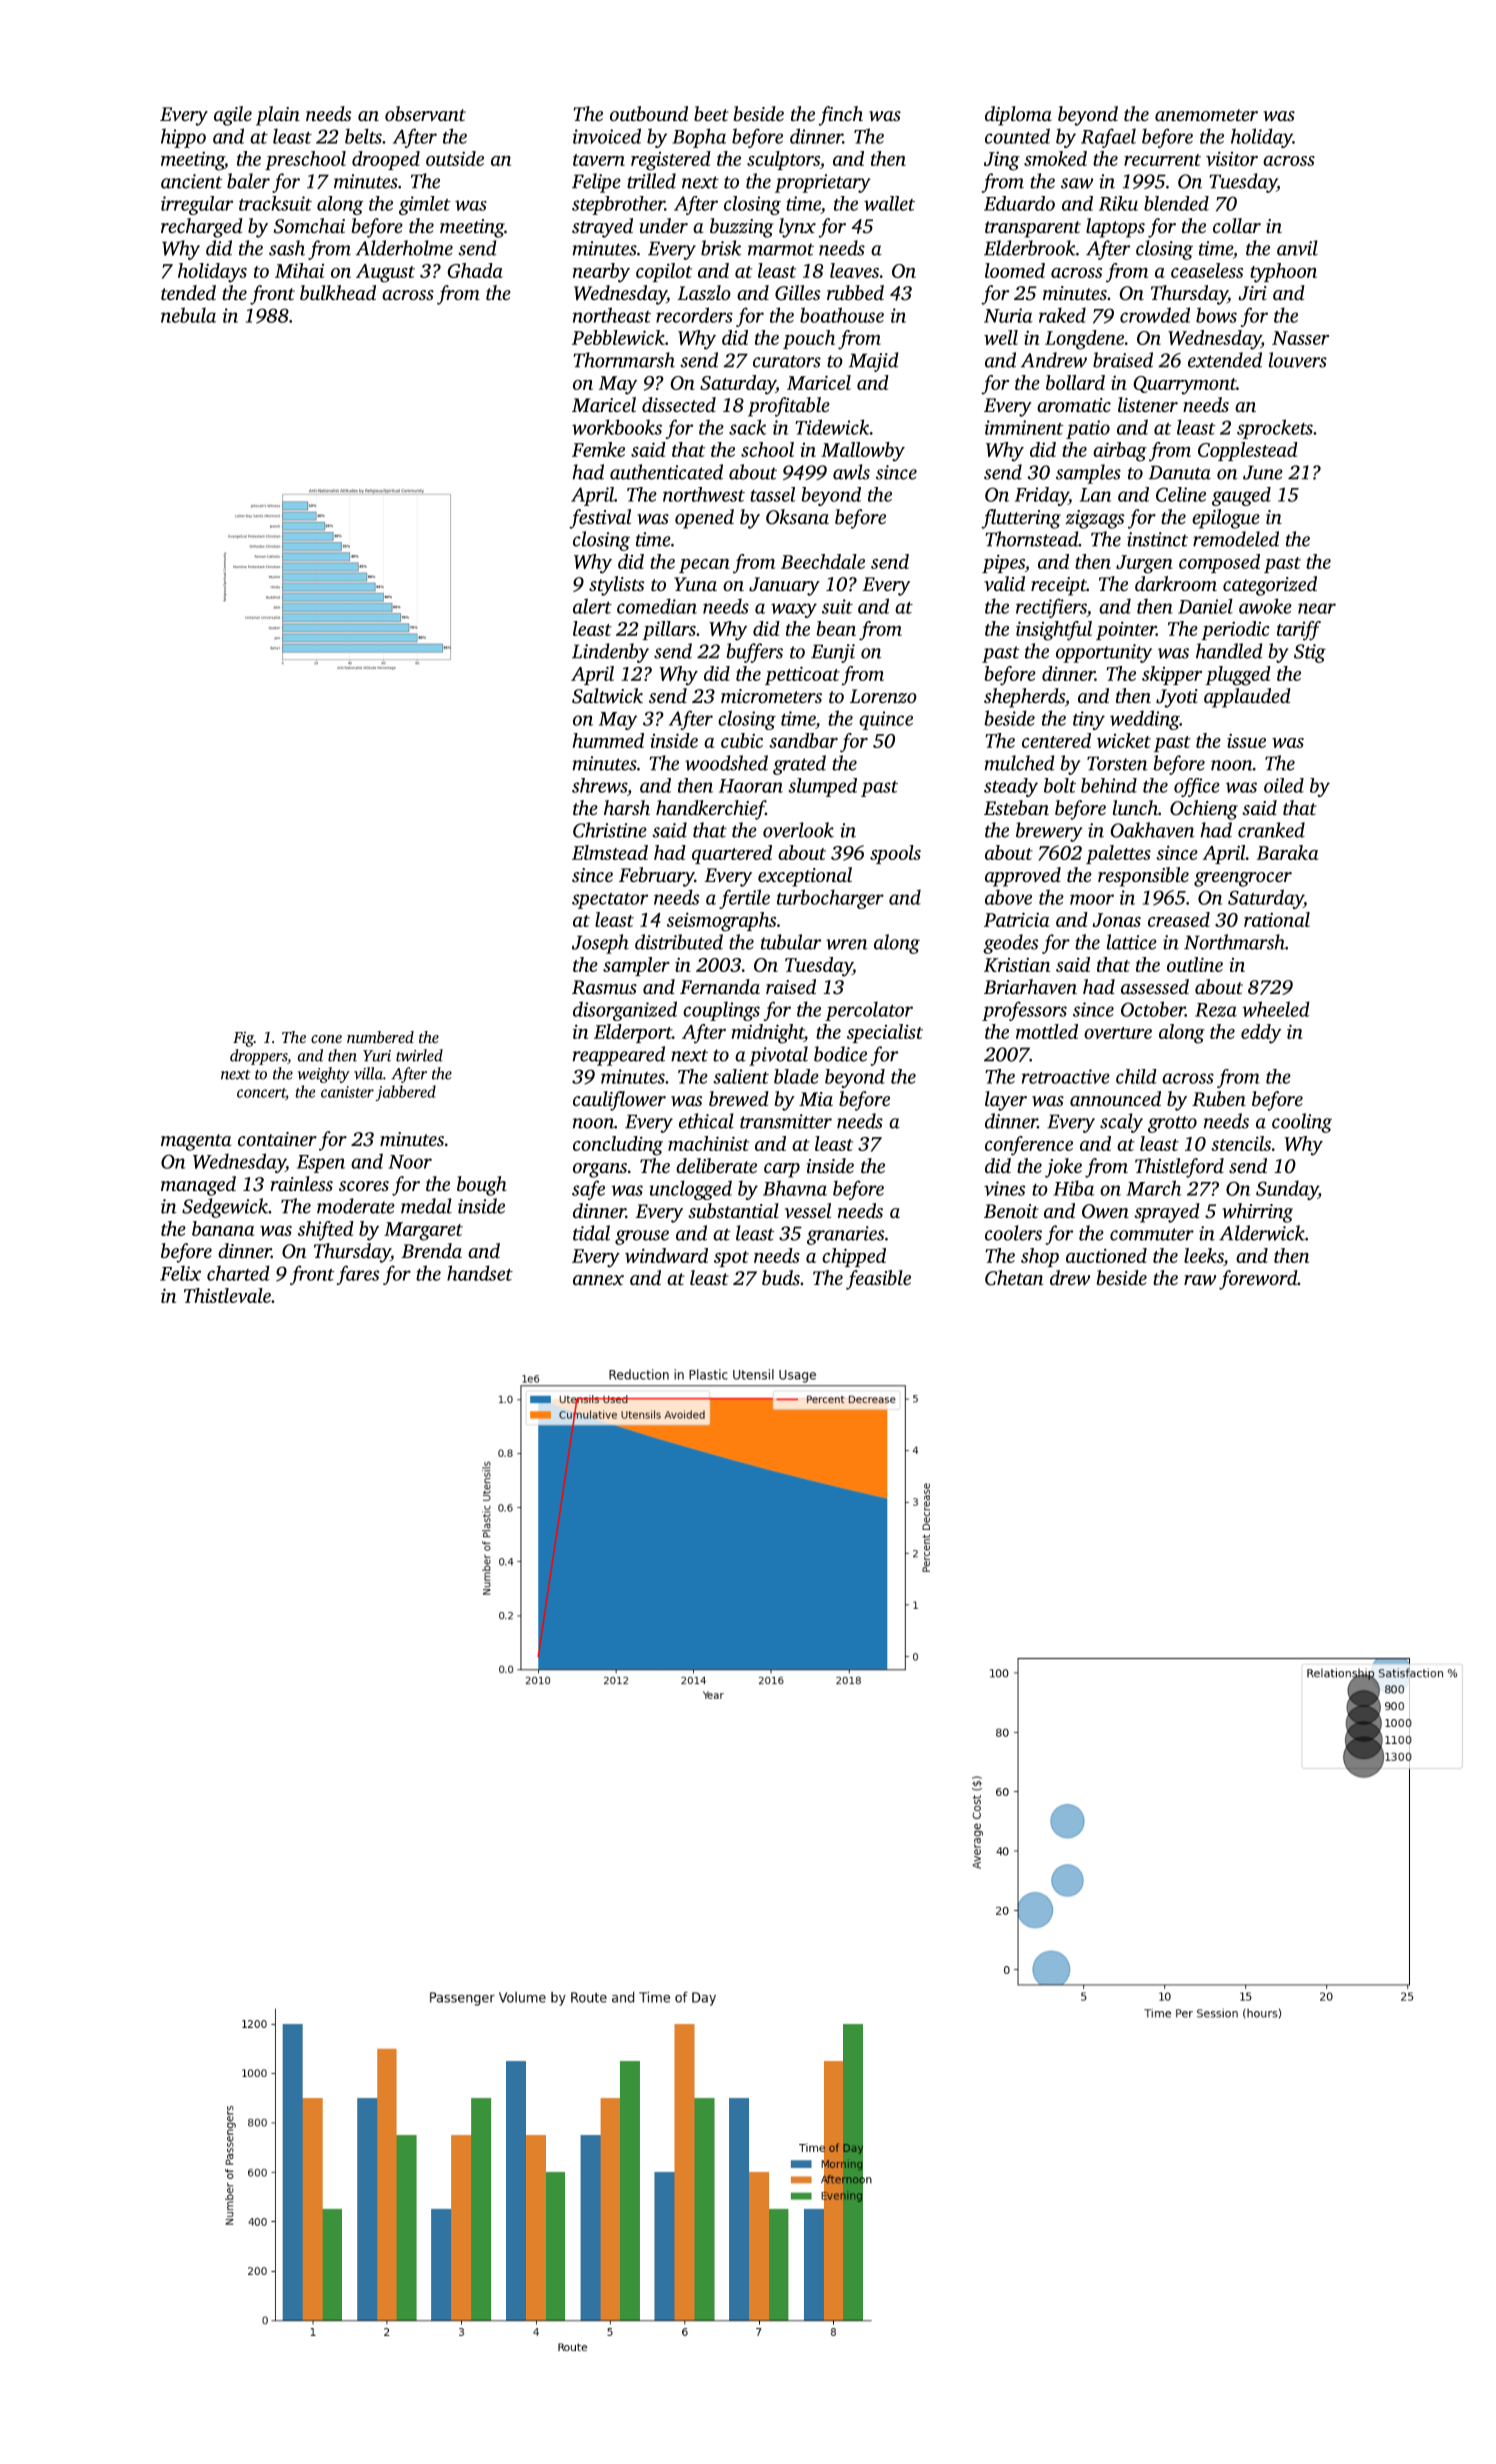  What do you see at coordinates (847, 944) in the page?
I see `wren` at bounding box center [847, 944].
